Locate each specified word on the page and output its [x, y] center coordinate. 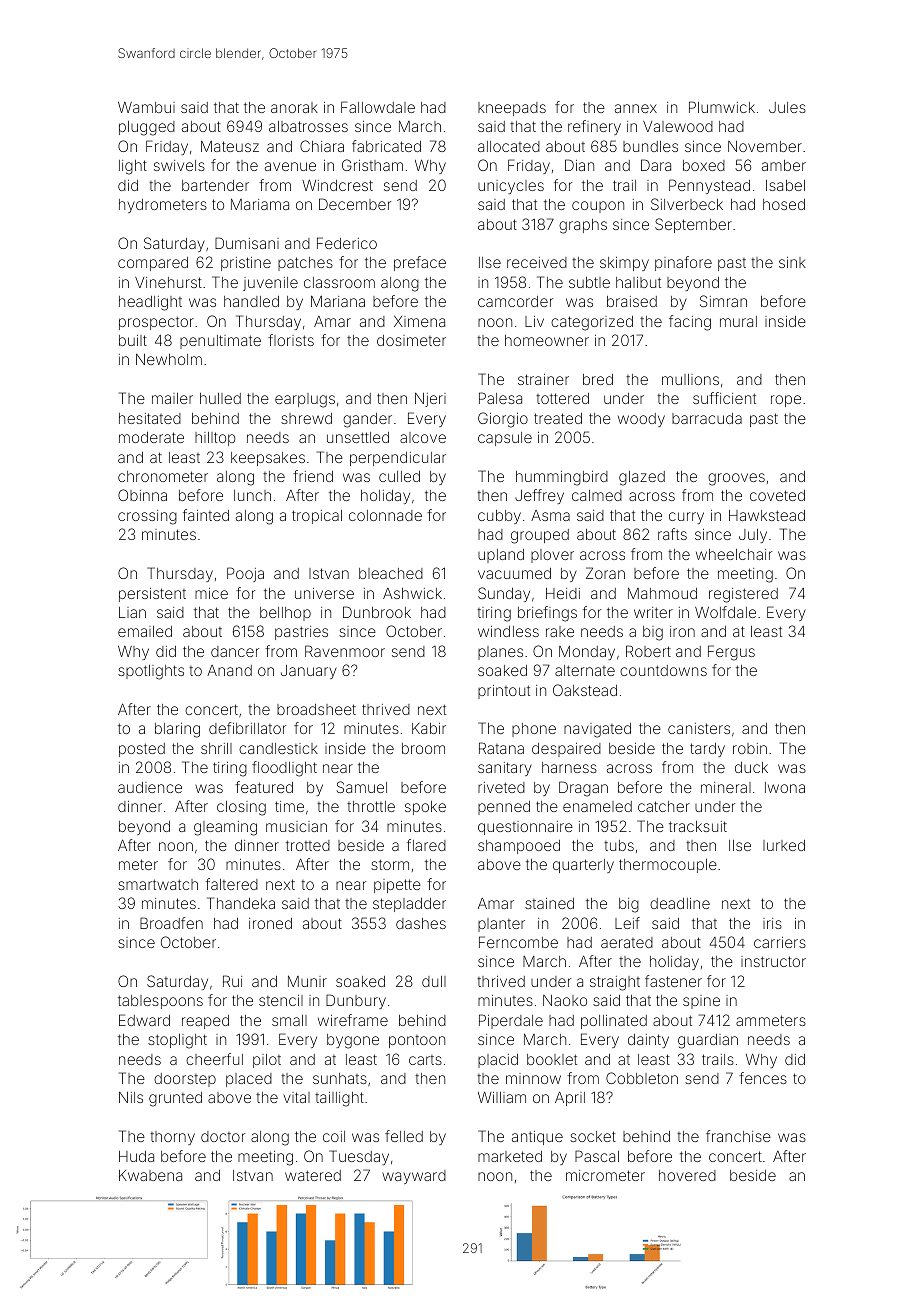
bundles [650, 146]
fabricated [386, 146]
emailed [145, 631]
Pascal [597, 1156]
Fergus [731, 653]
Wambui [146, 107]
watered [313, 1175]
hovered [687, 1175]
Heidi [563, 593]
